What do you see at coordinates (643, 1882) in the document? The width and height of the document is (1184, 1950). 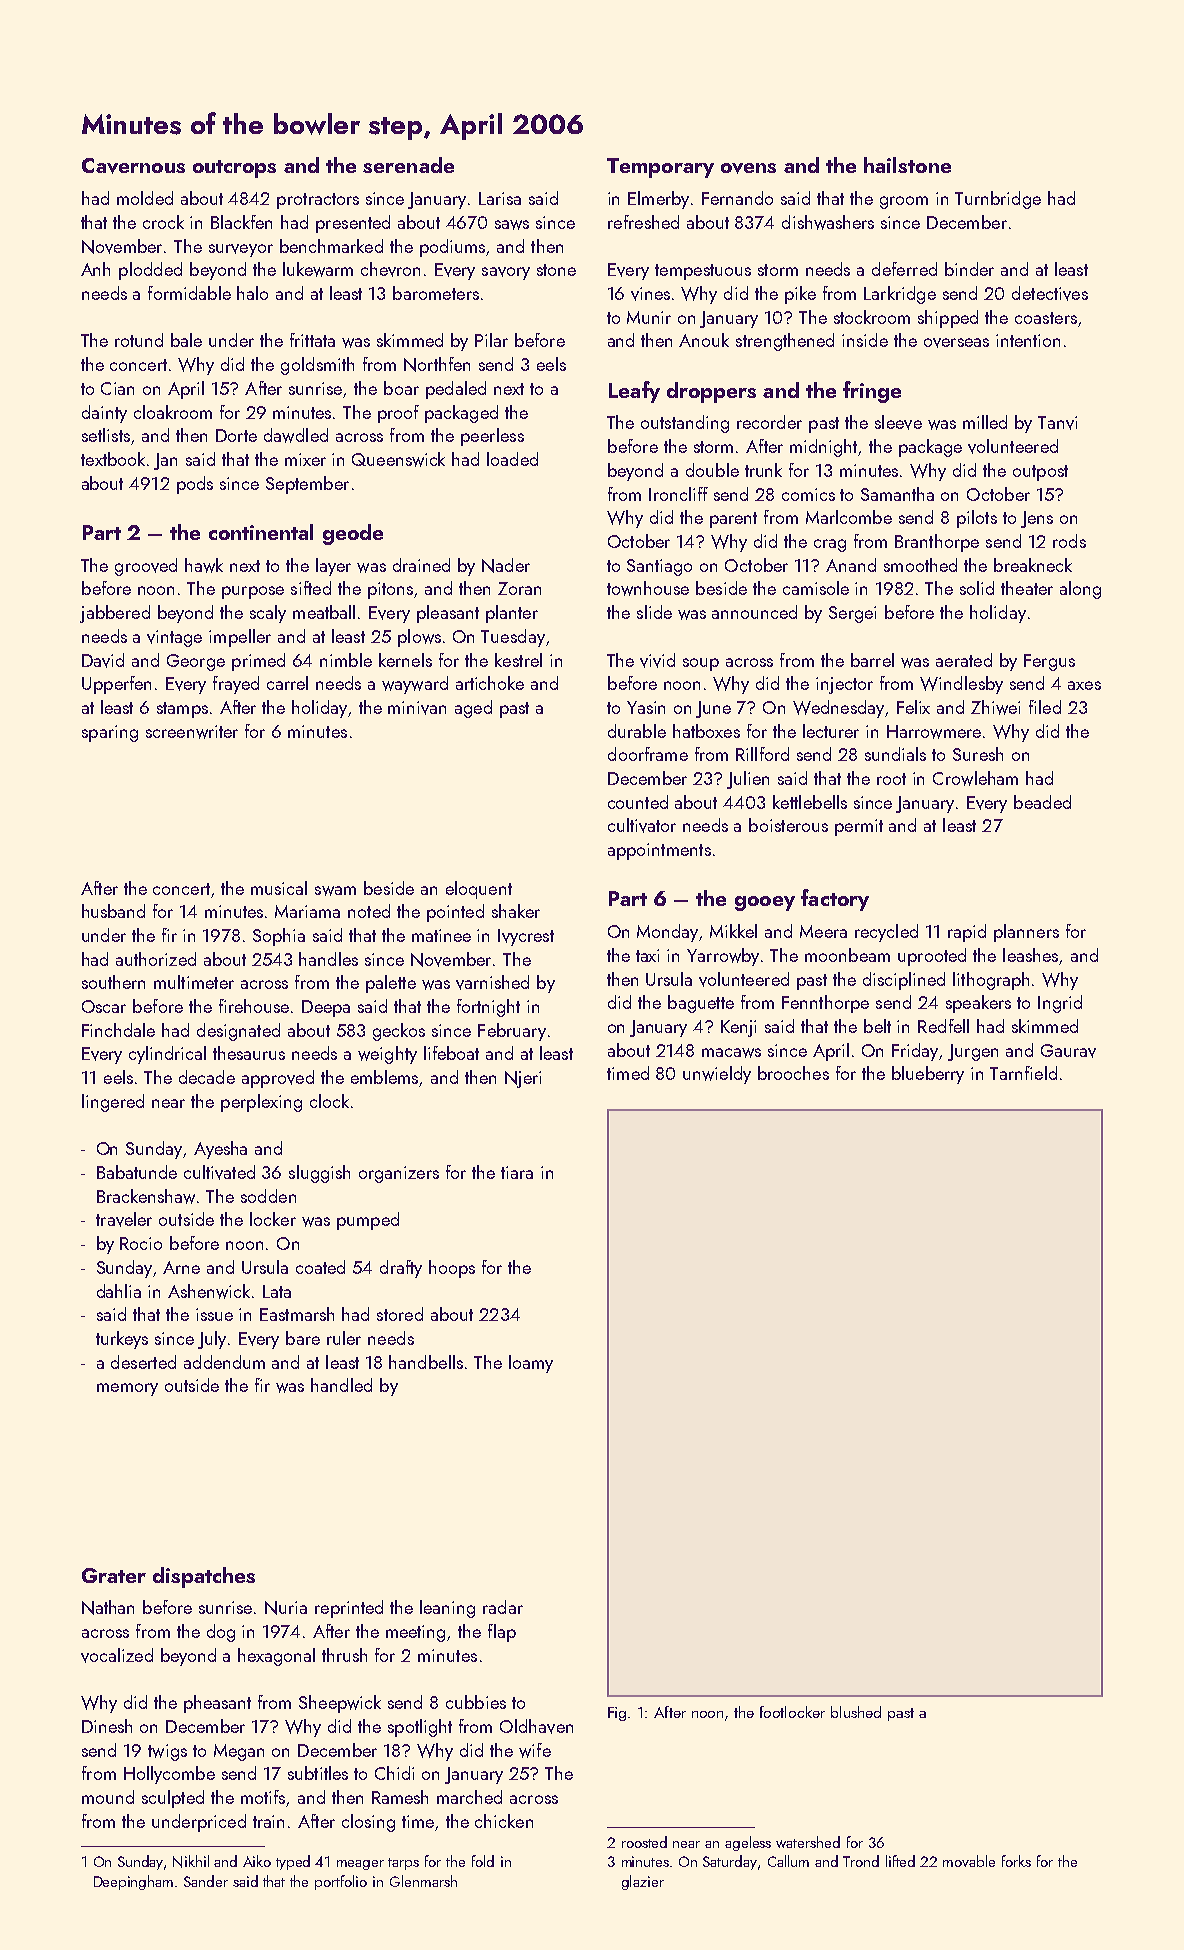 I see `glazier` at bounding box center [643, 1882].
